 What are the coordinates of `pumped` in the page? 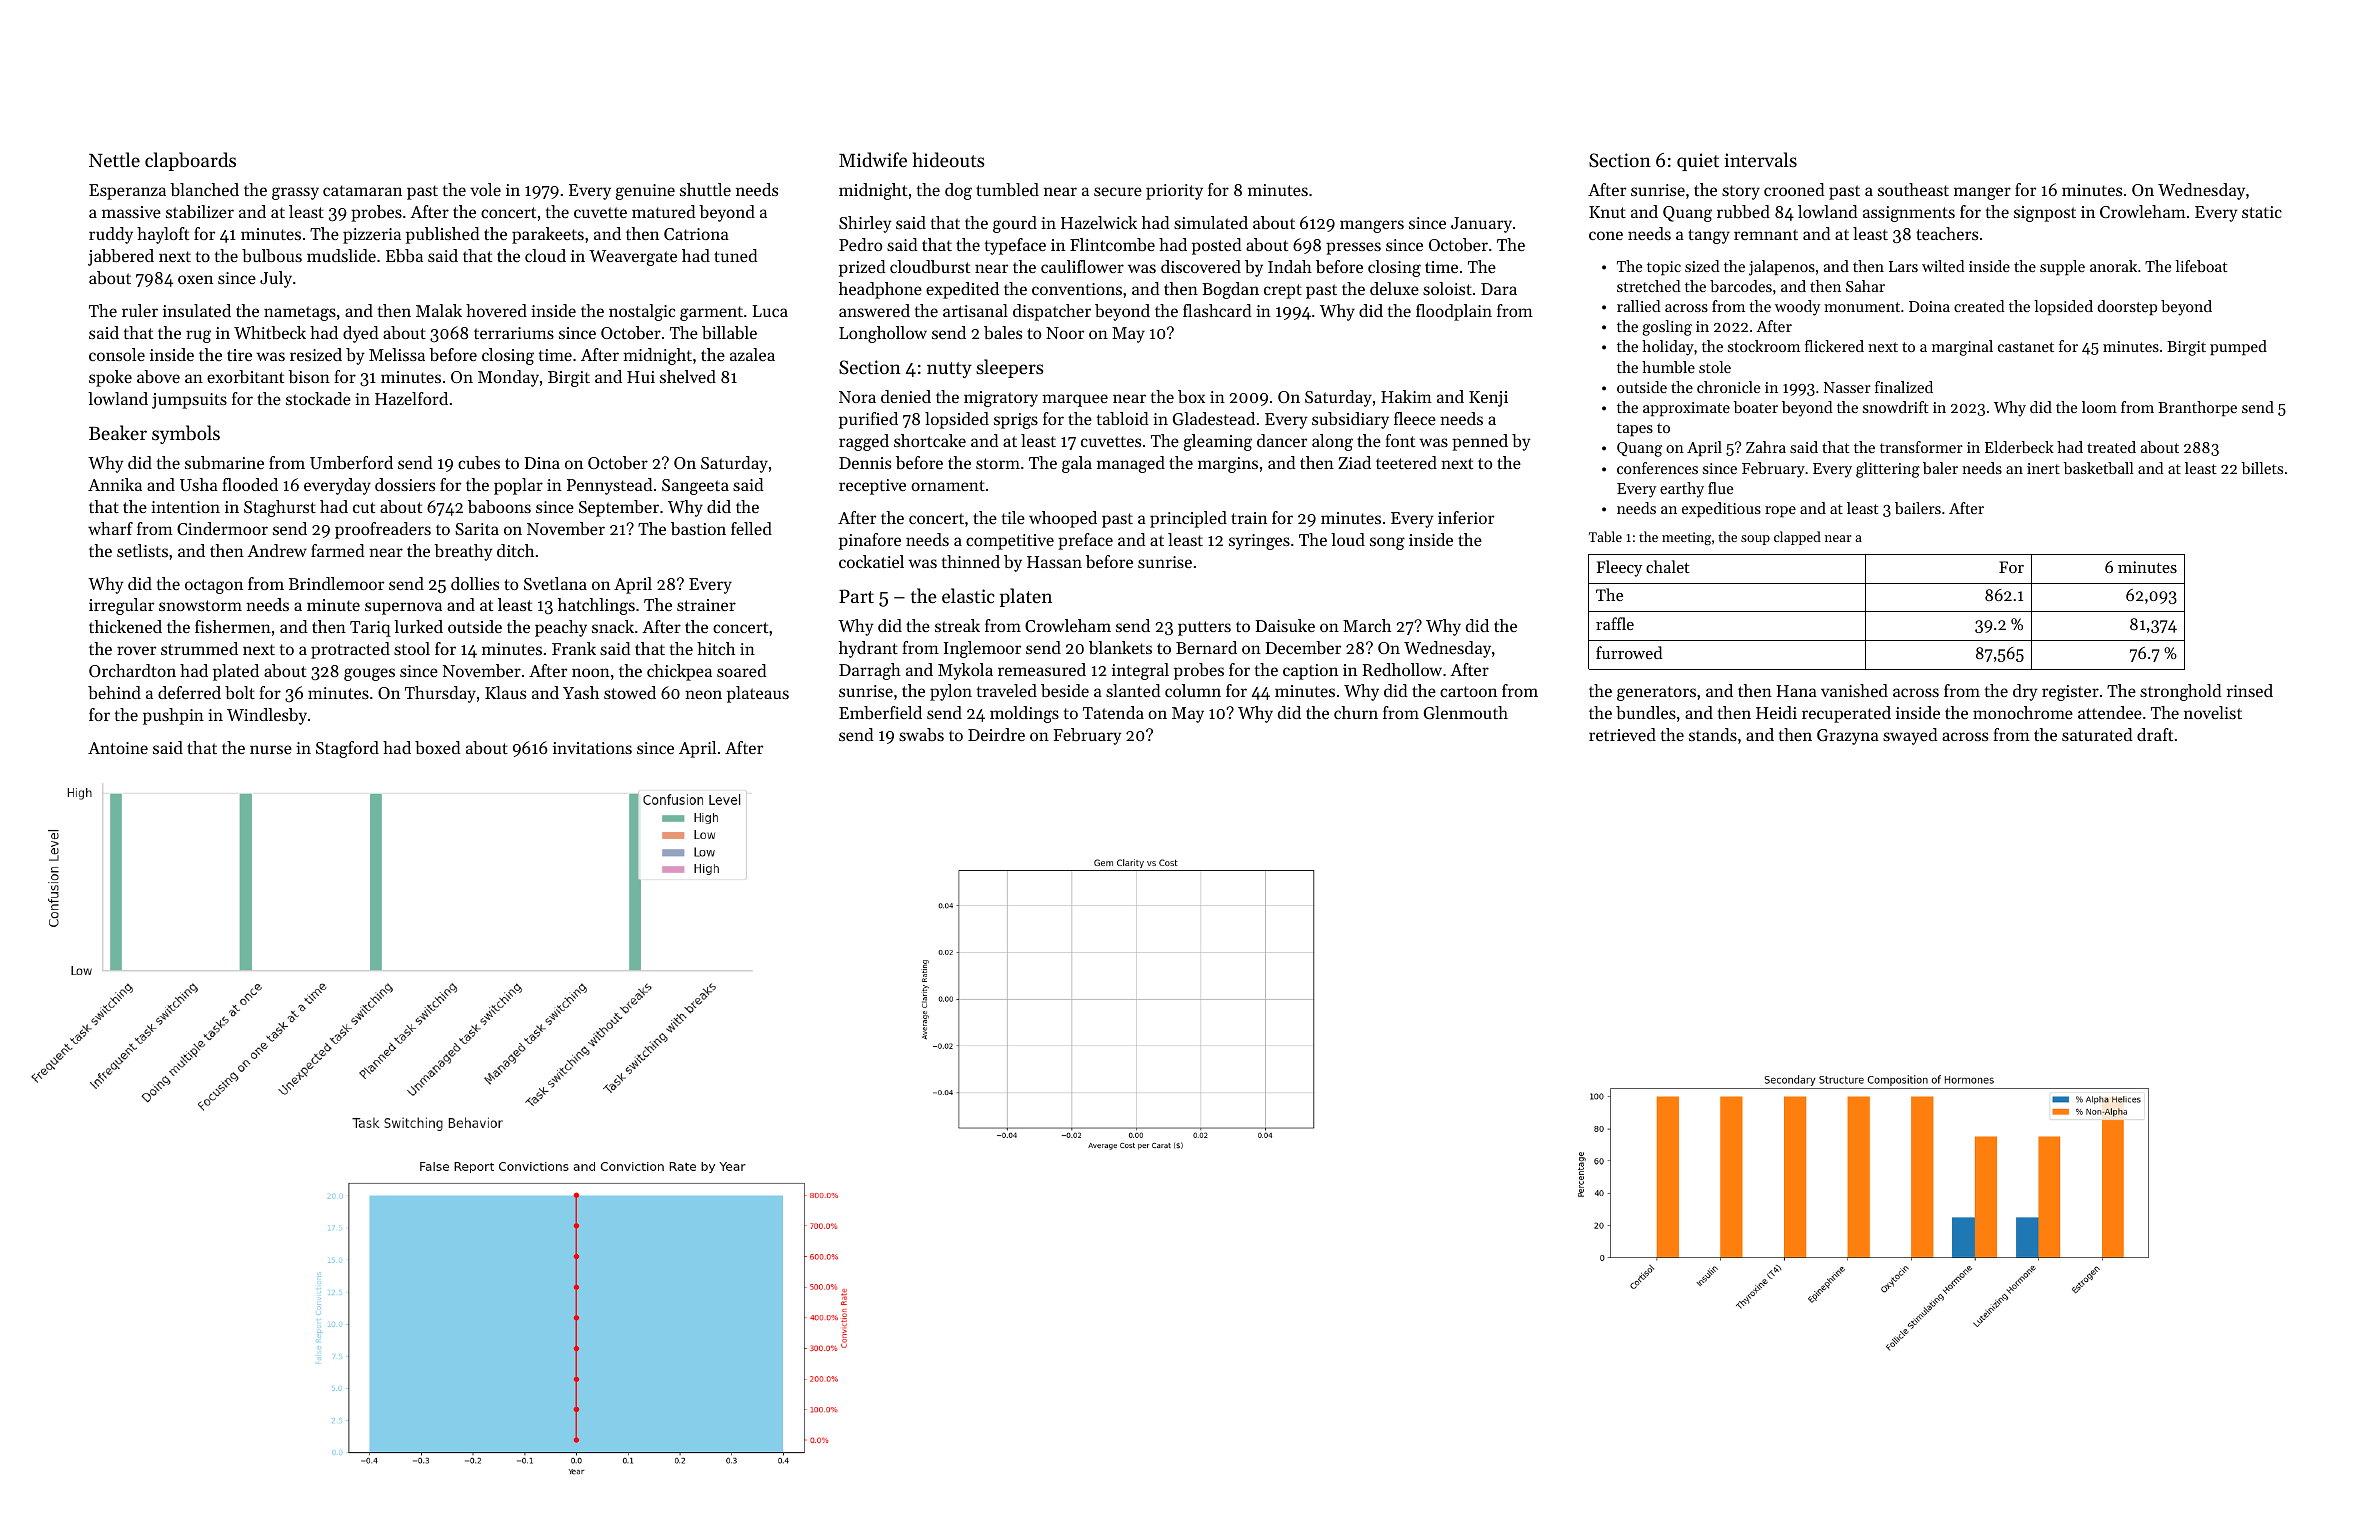 It's located at (2238, 348).
